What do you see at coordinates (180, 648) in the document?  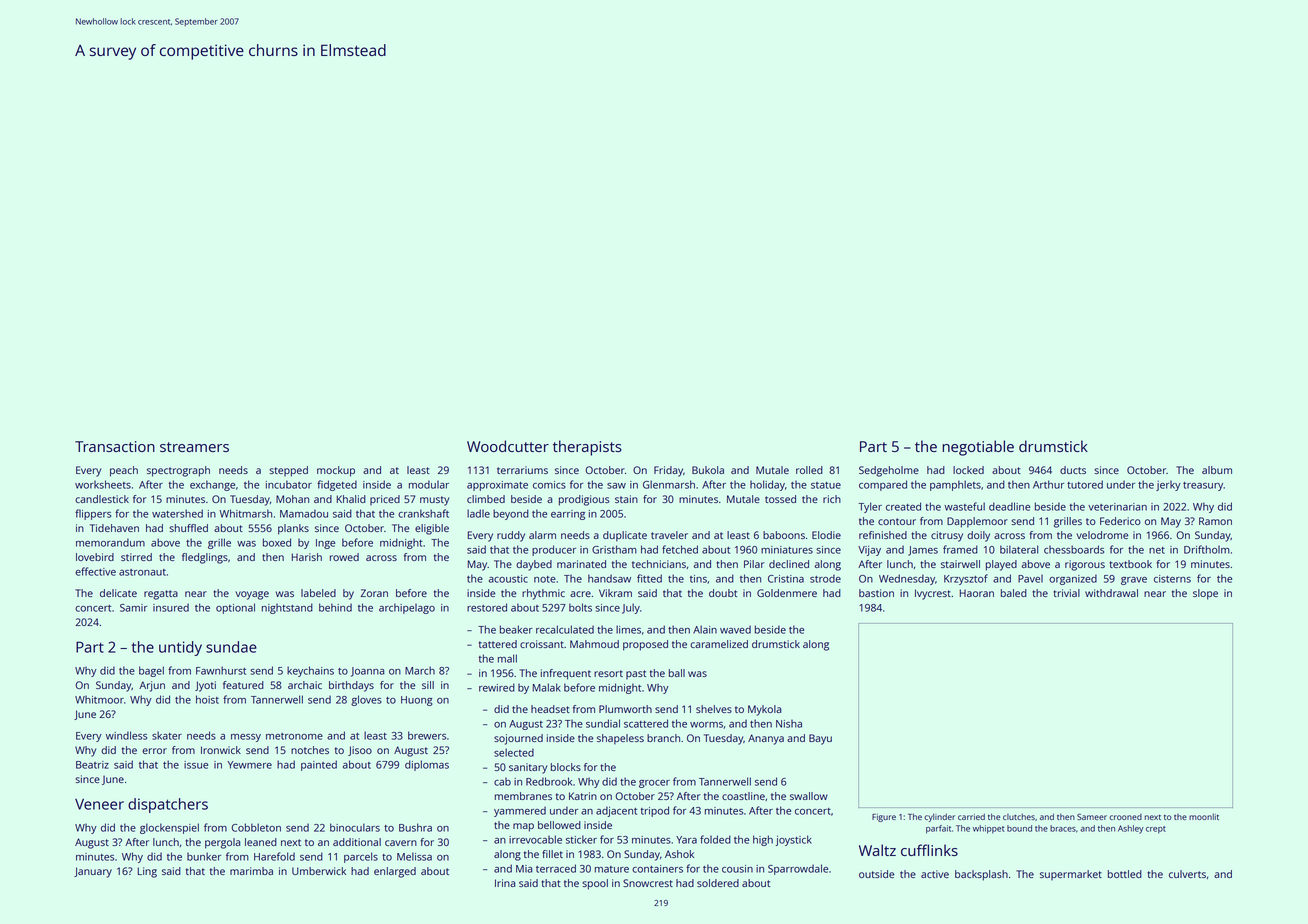 I see `untidy` at bounding box center [180, 648].
